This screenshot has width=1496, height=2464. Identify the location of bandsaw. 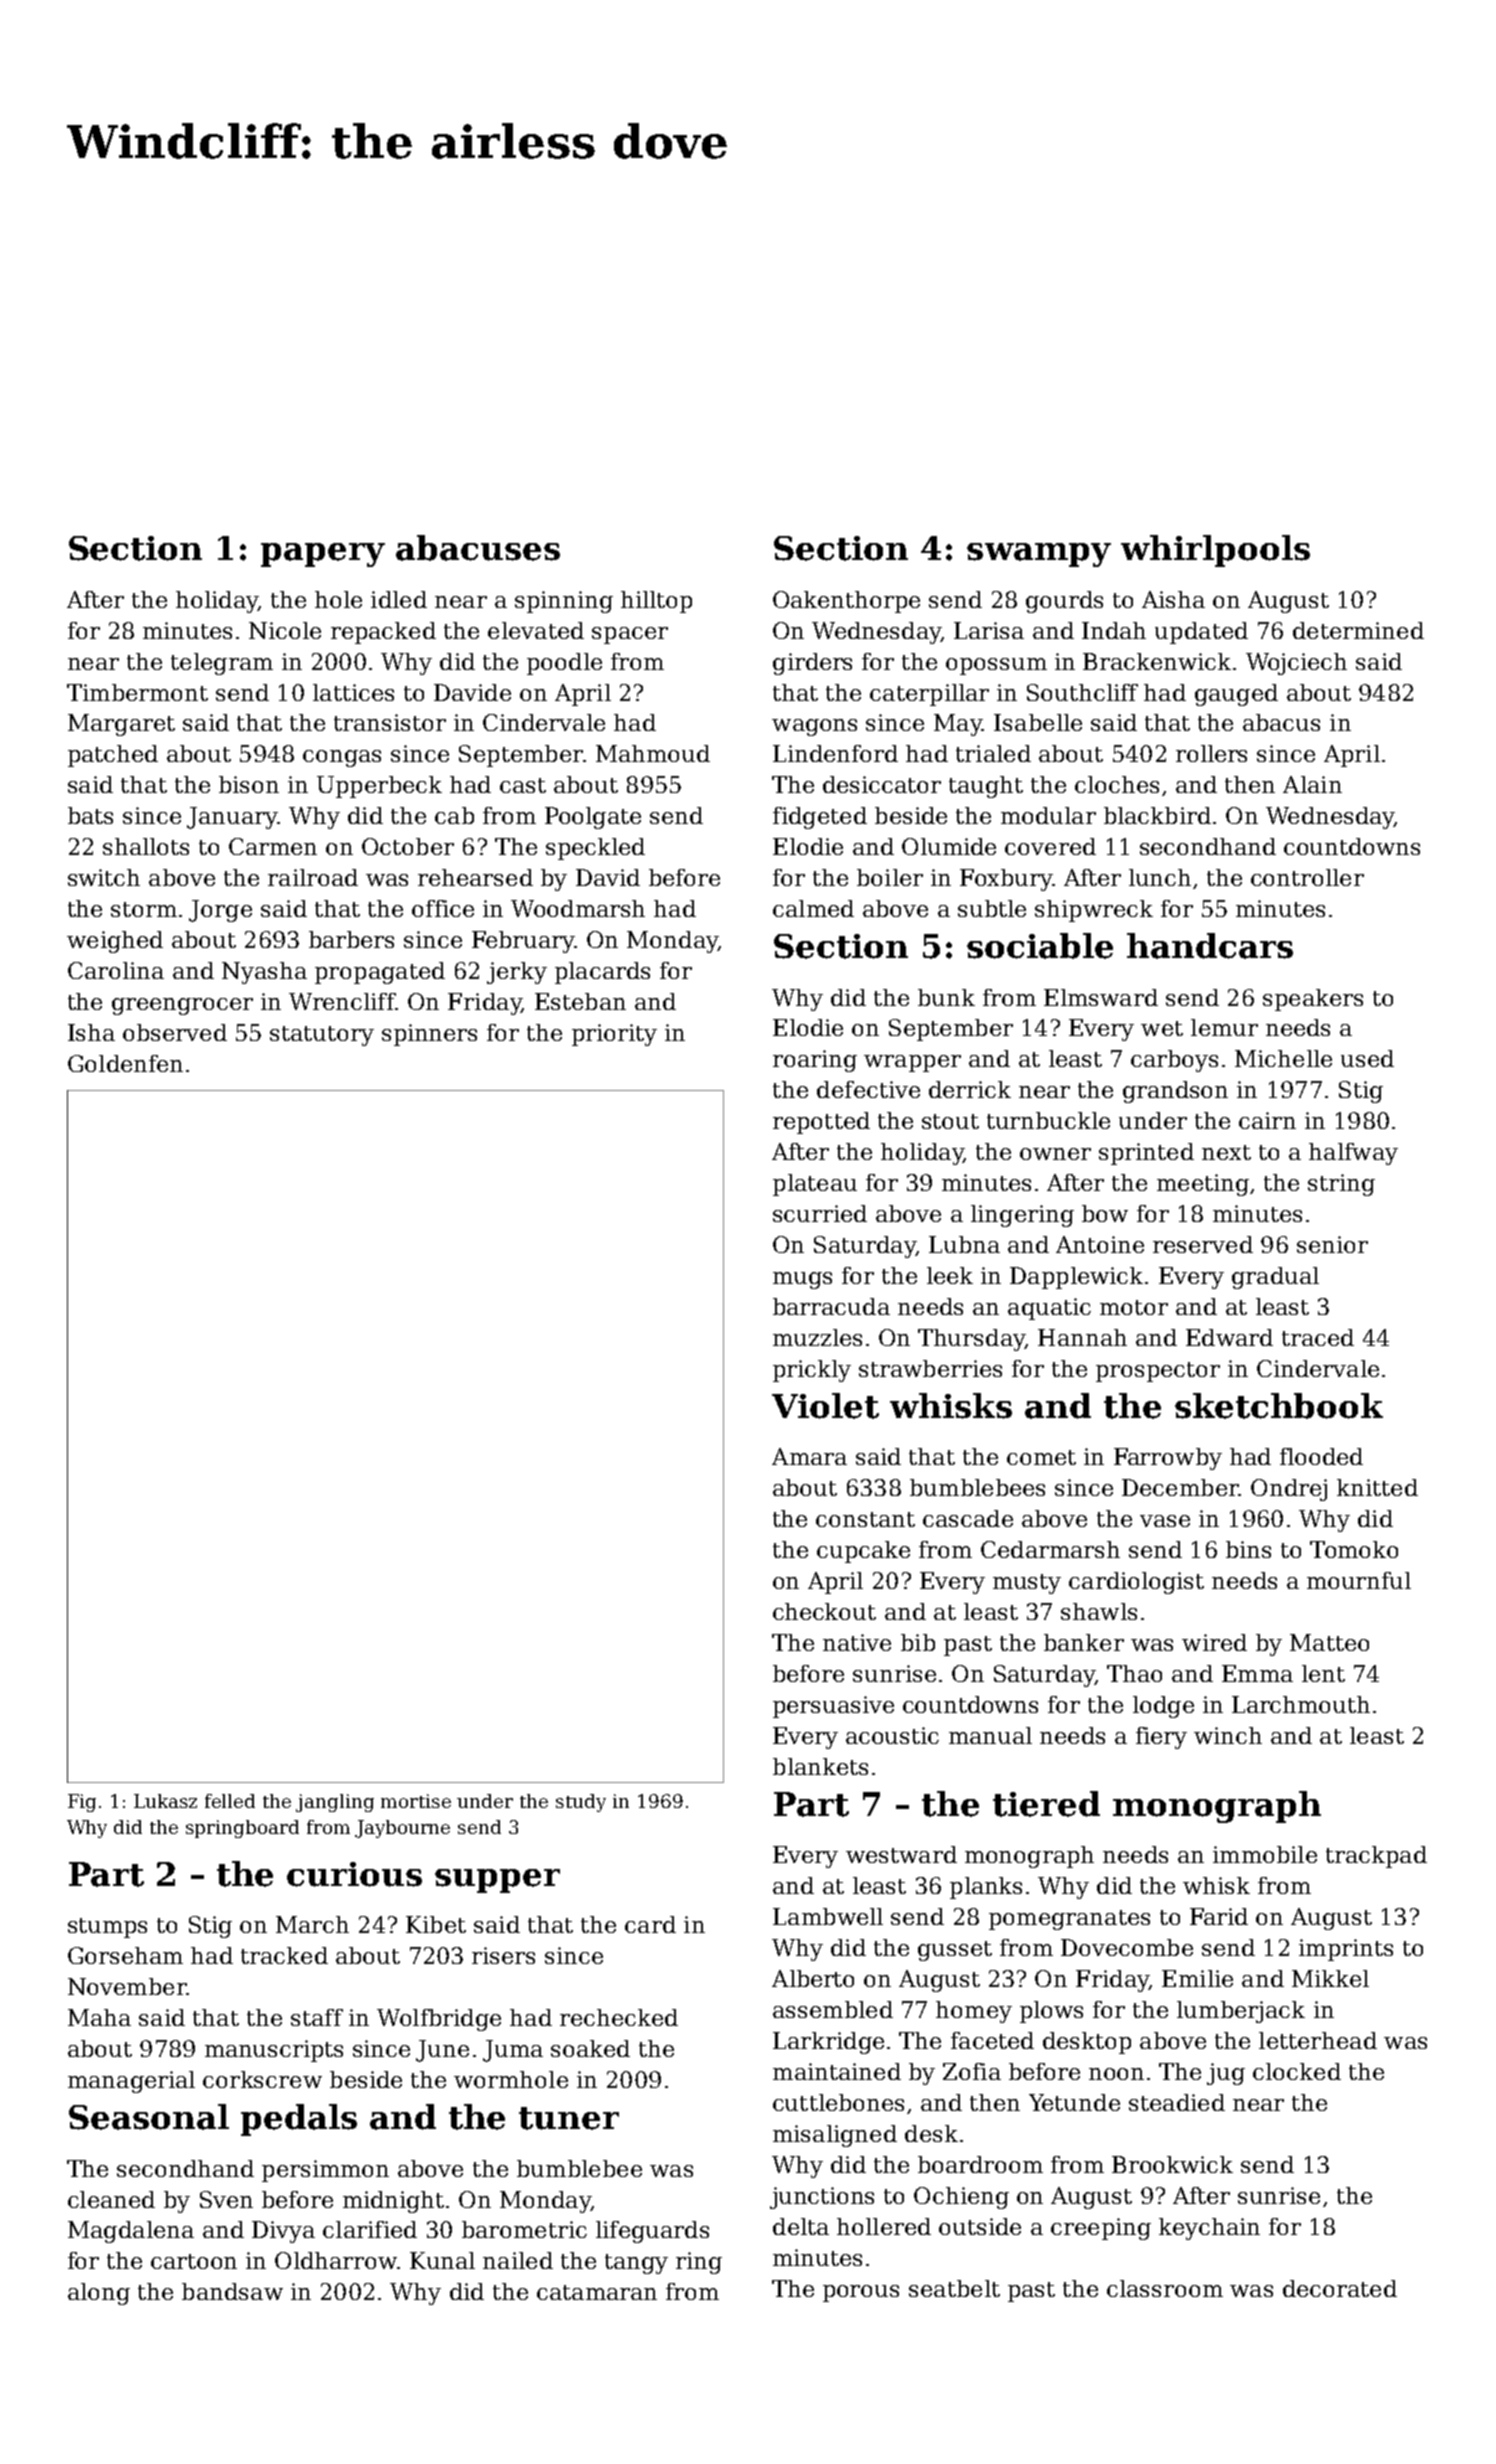
(232, 2291).
